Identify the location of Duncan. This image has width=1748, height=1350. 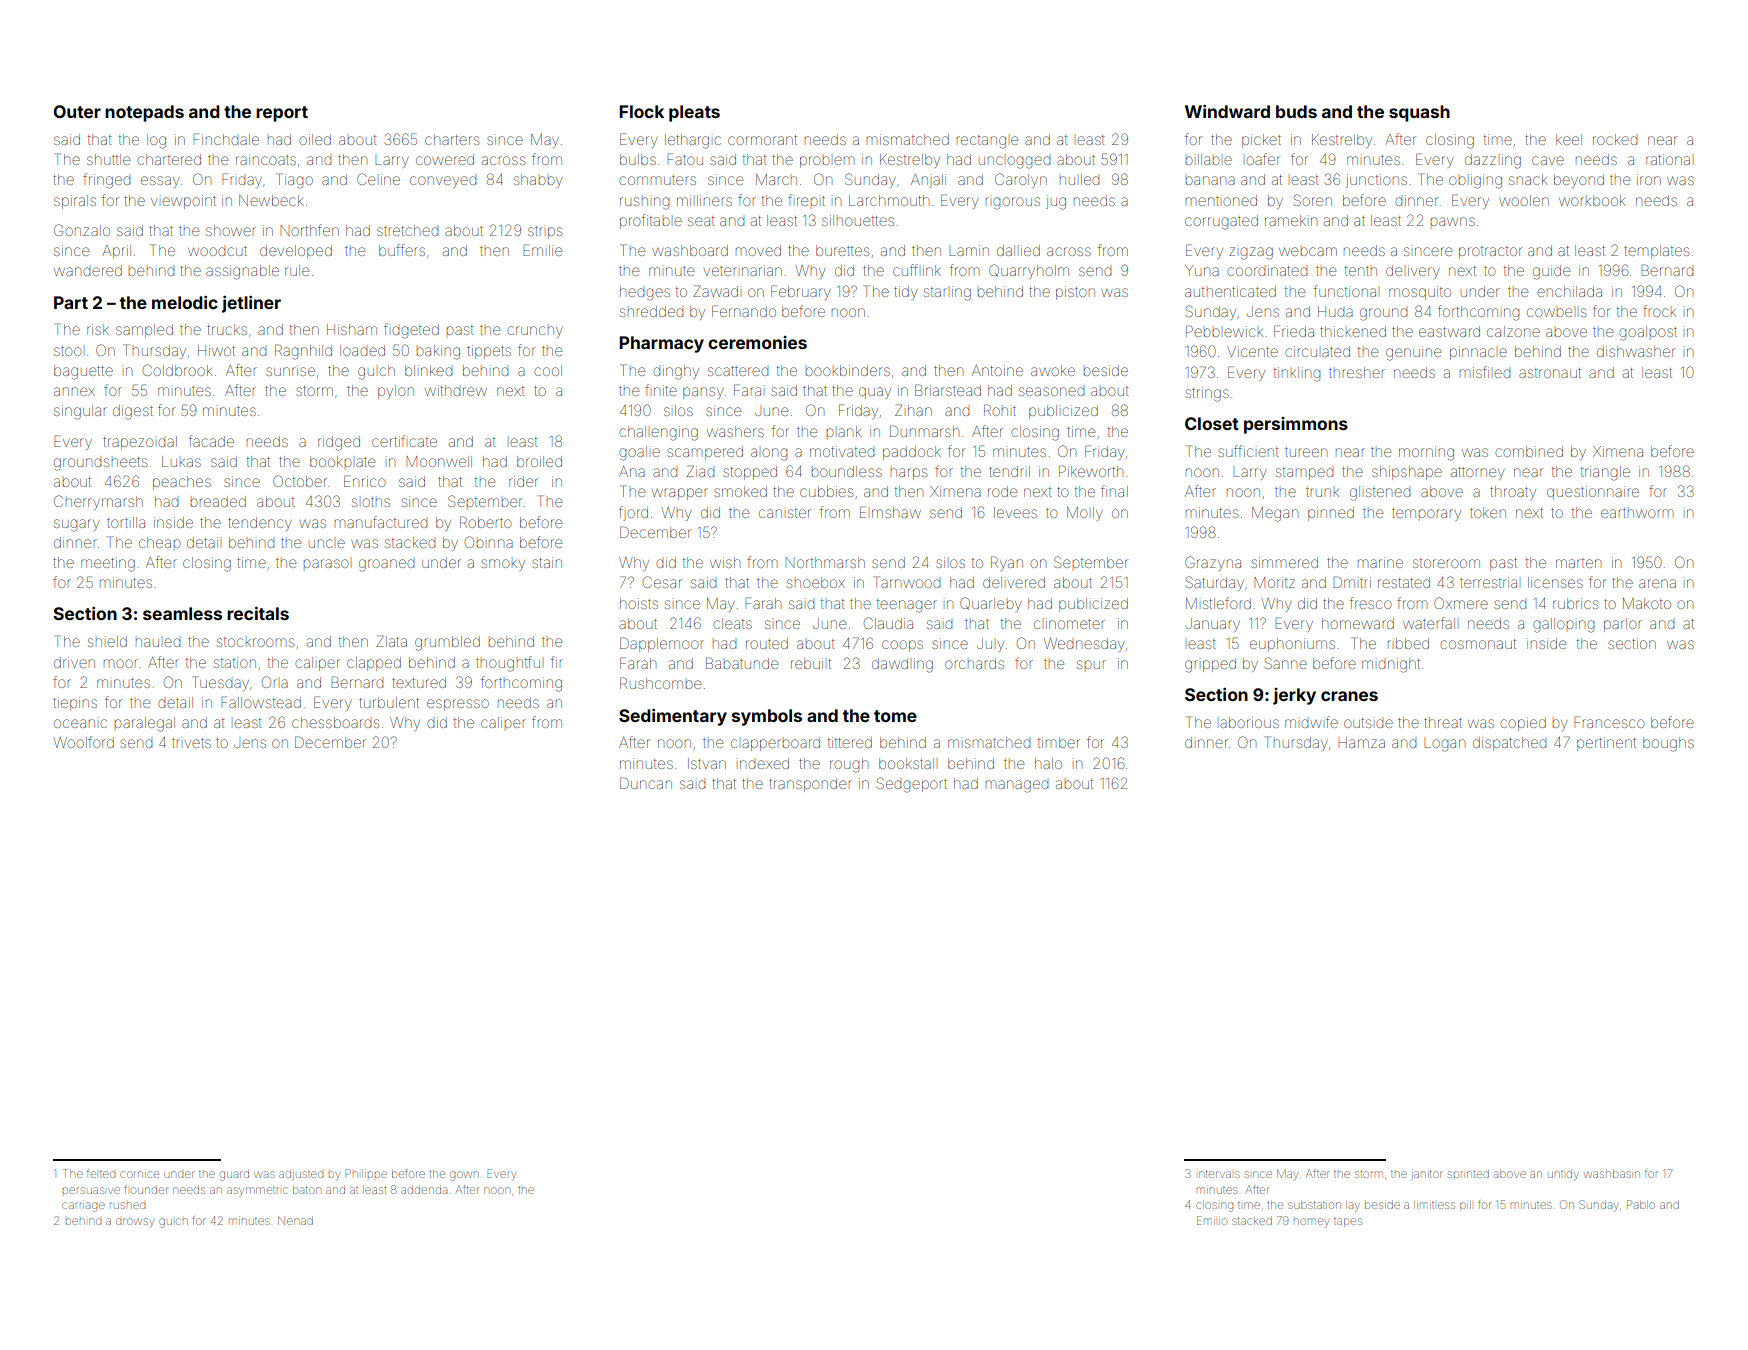
(646, 783).
